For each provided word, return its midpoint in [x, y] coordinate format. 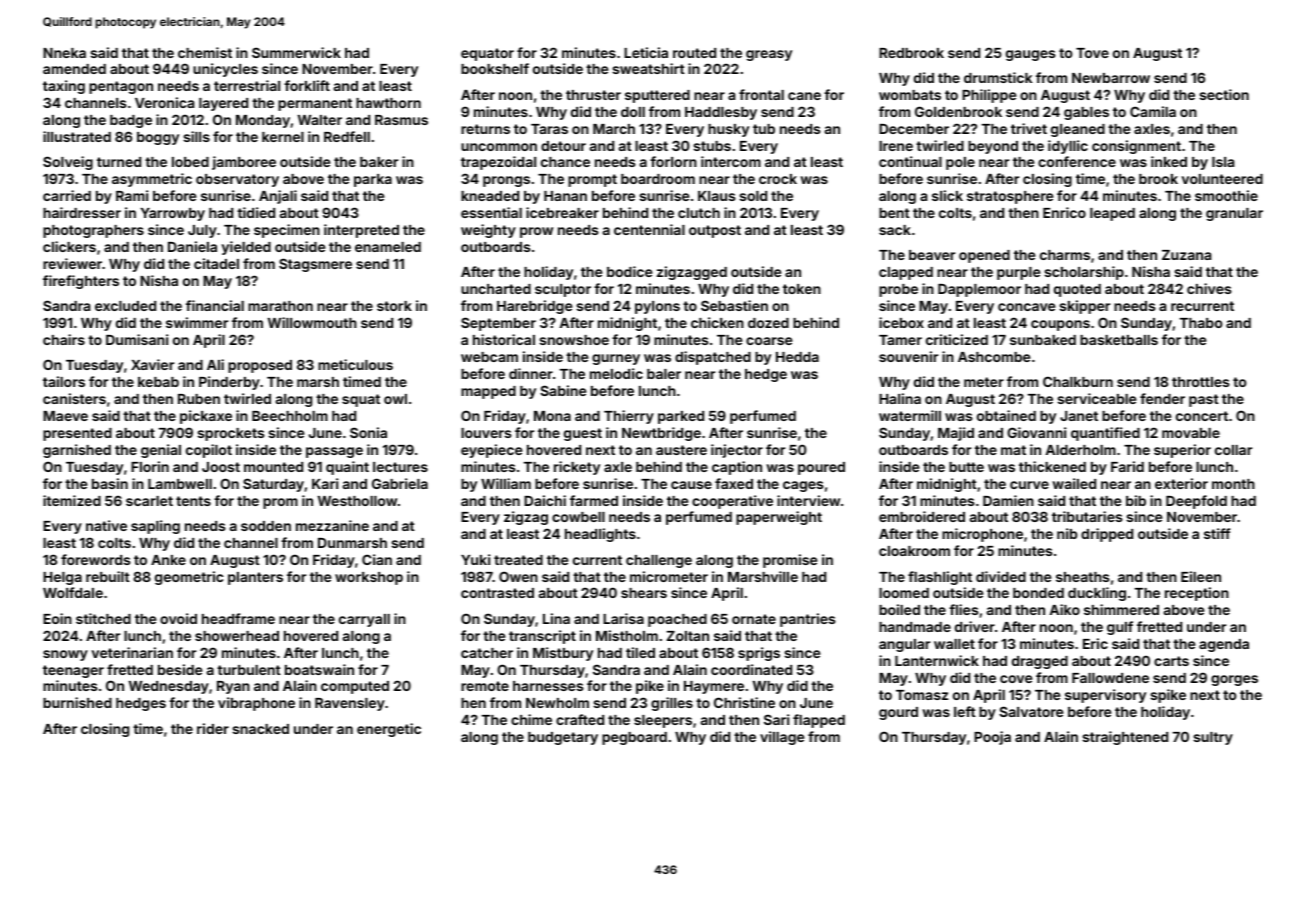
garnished [77, 451]
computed [355, 687]
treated [518, 560]
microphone [982, 535]
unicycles [225, 70]
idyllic [1068, 147]
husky [728, 130]
